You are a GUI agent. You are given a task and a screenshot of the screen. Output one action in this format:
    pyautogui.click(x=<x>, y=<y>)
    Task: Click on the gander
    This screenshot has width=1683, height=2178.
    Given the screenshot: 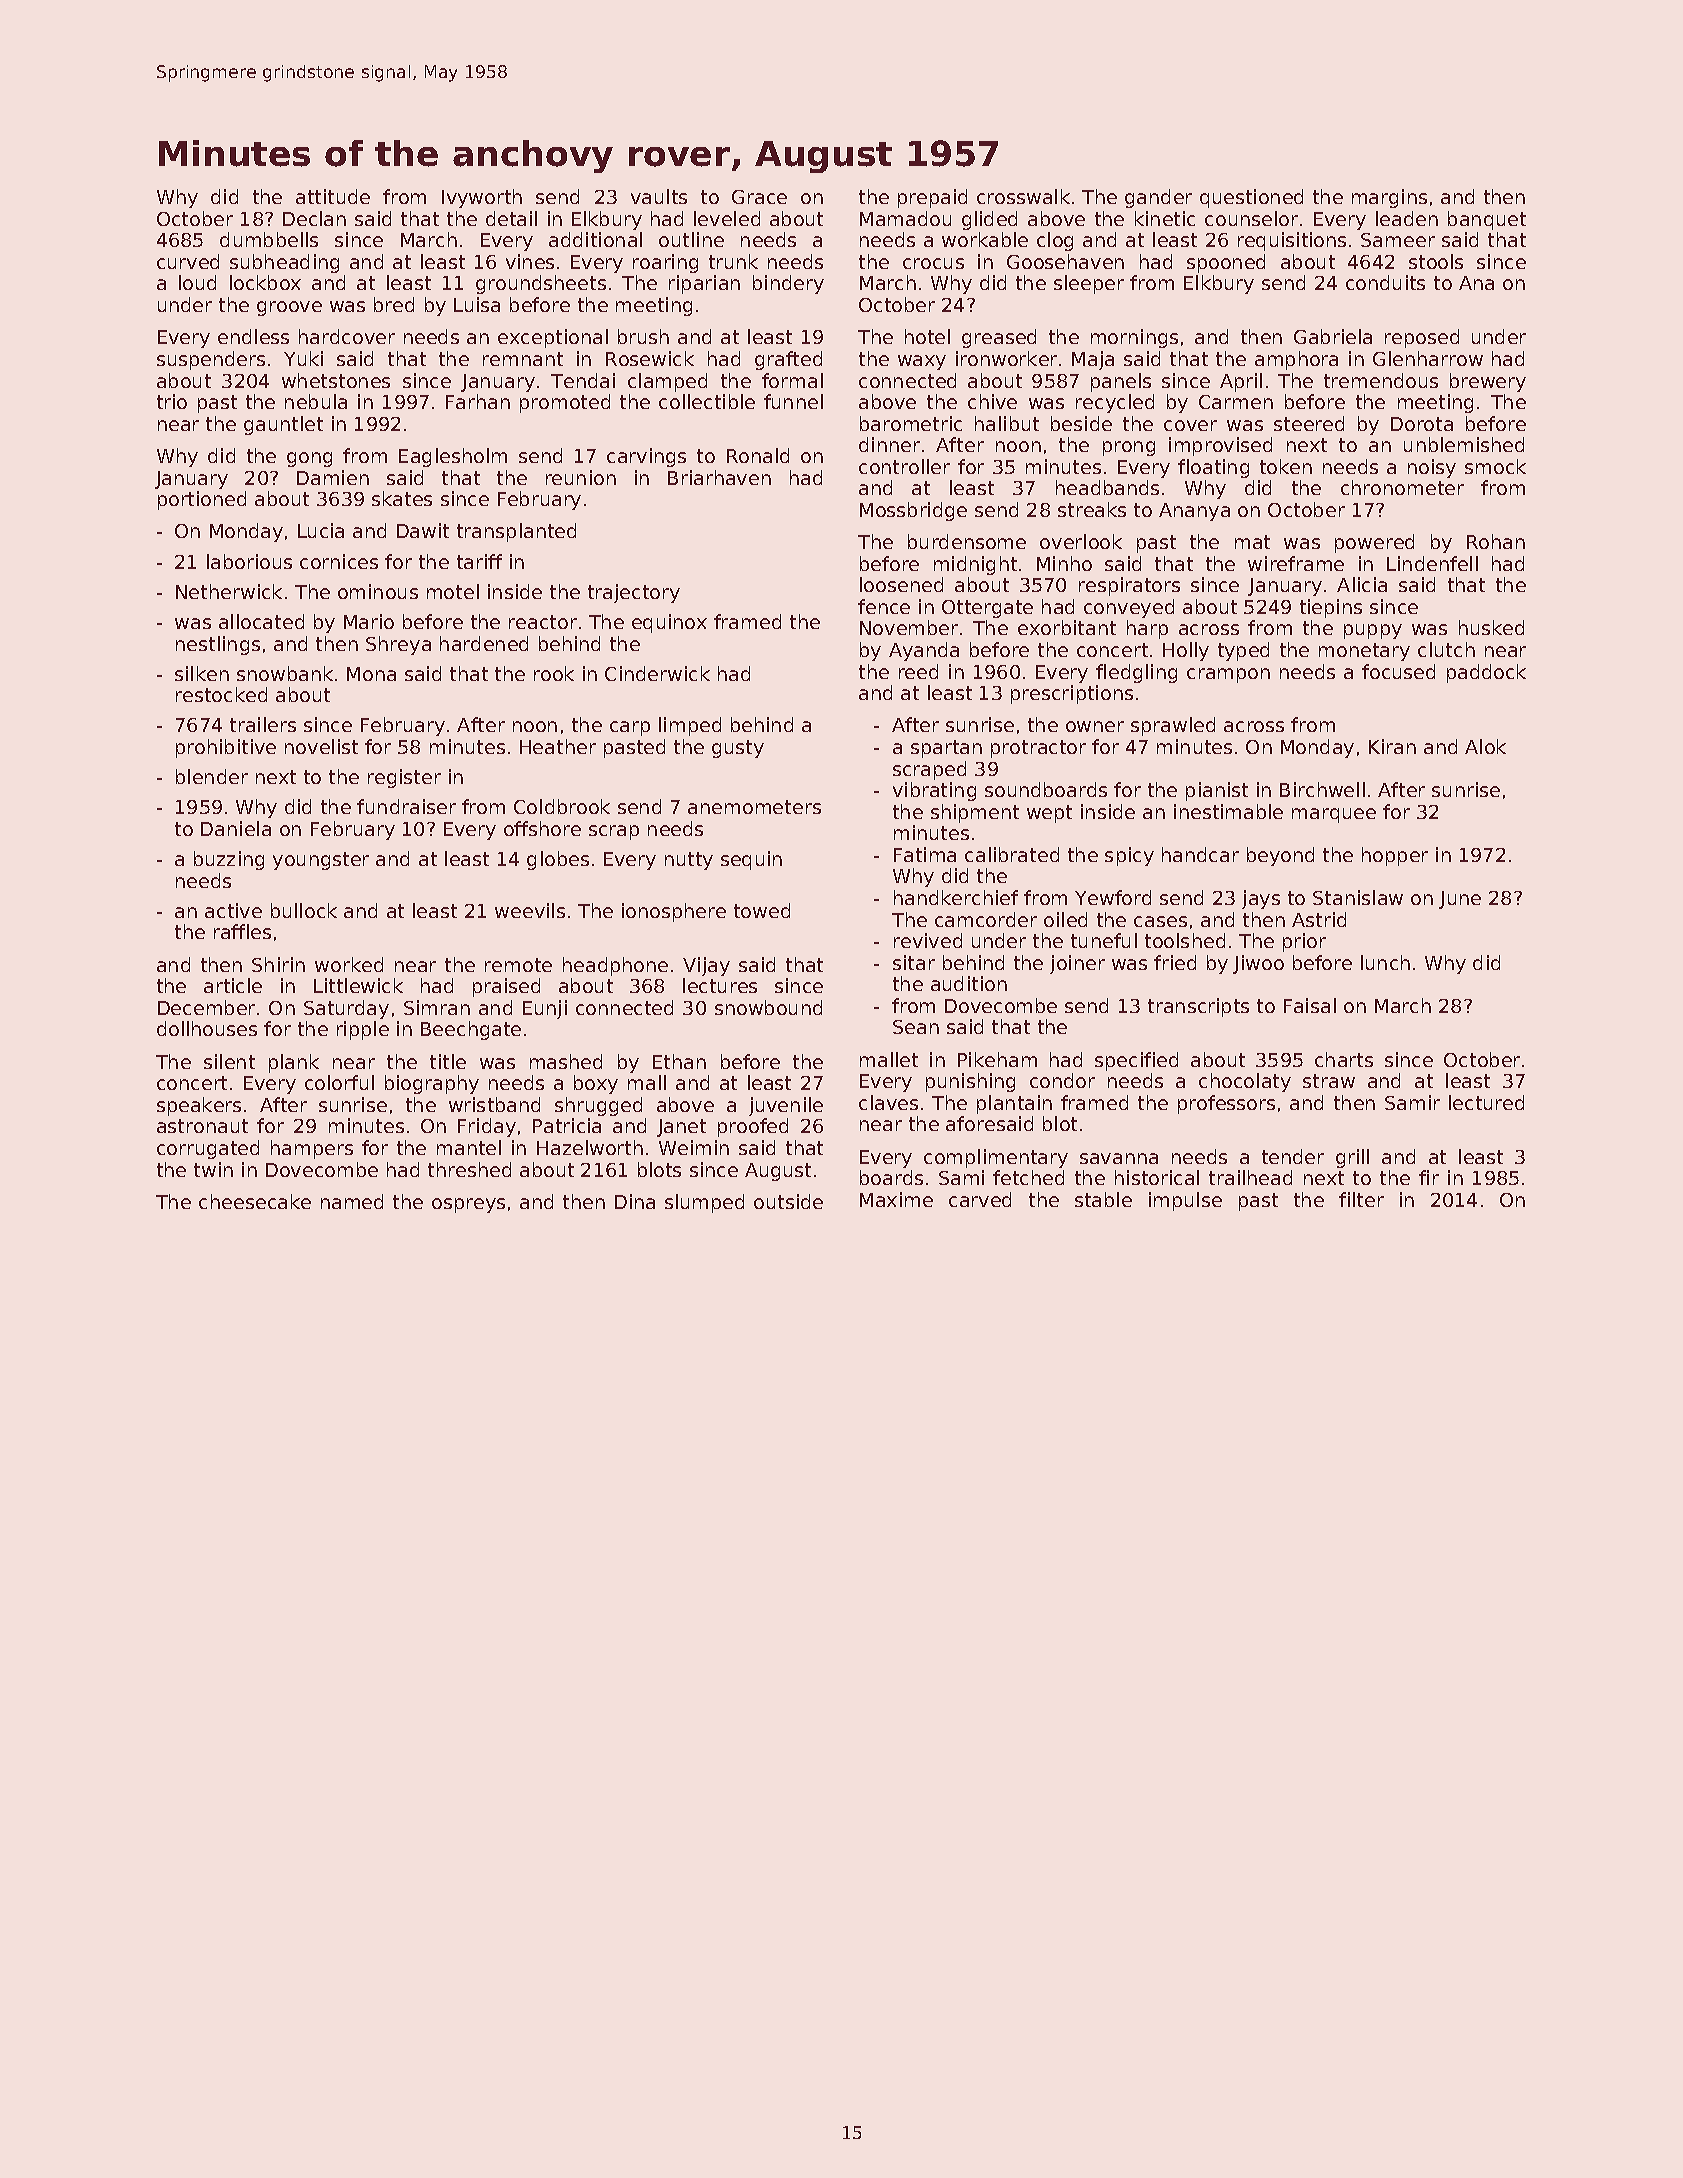 What is the action you would take?
    pyautogui.click(x=1158, y=198)
